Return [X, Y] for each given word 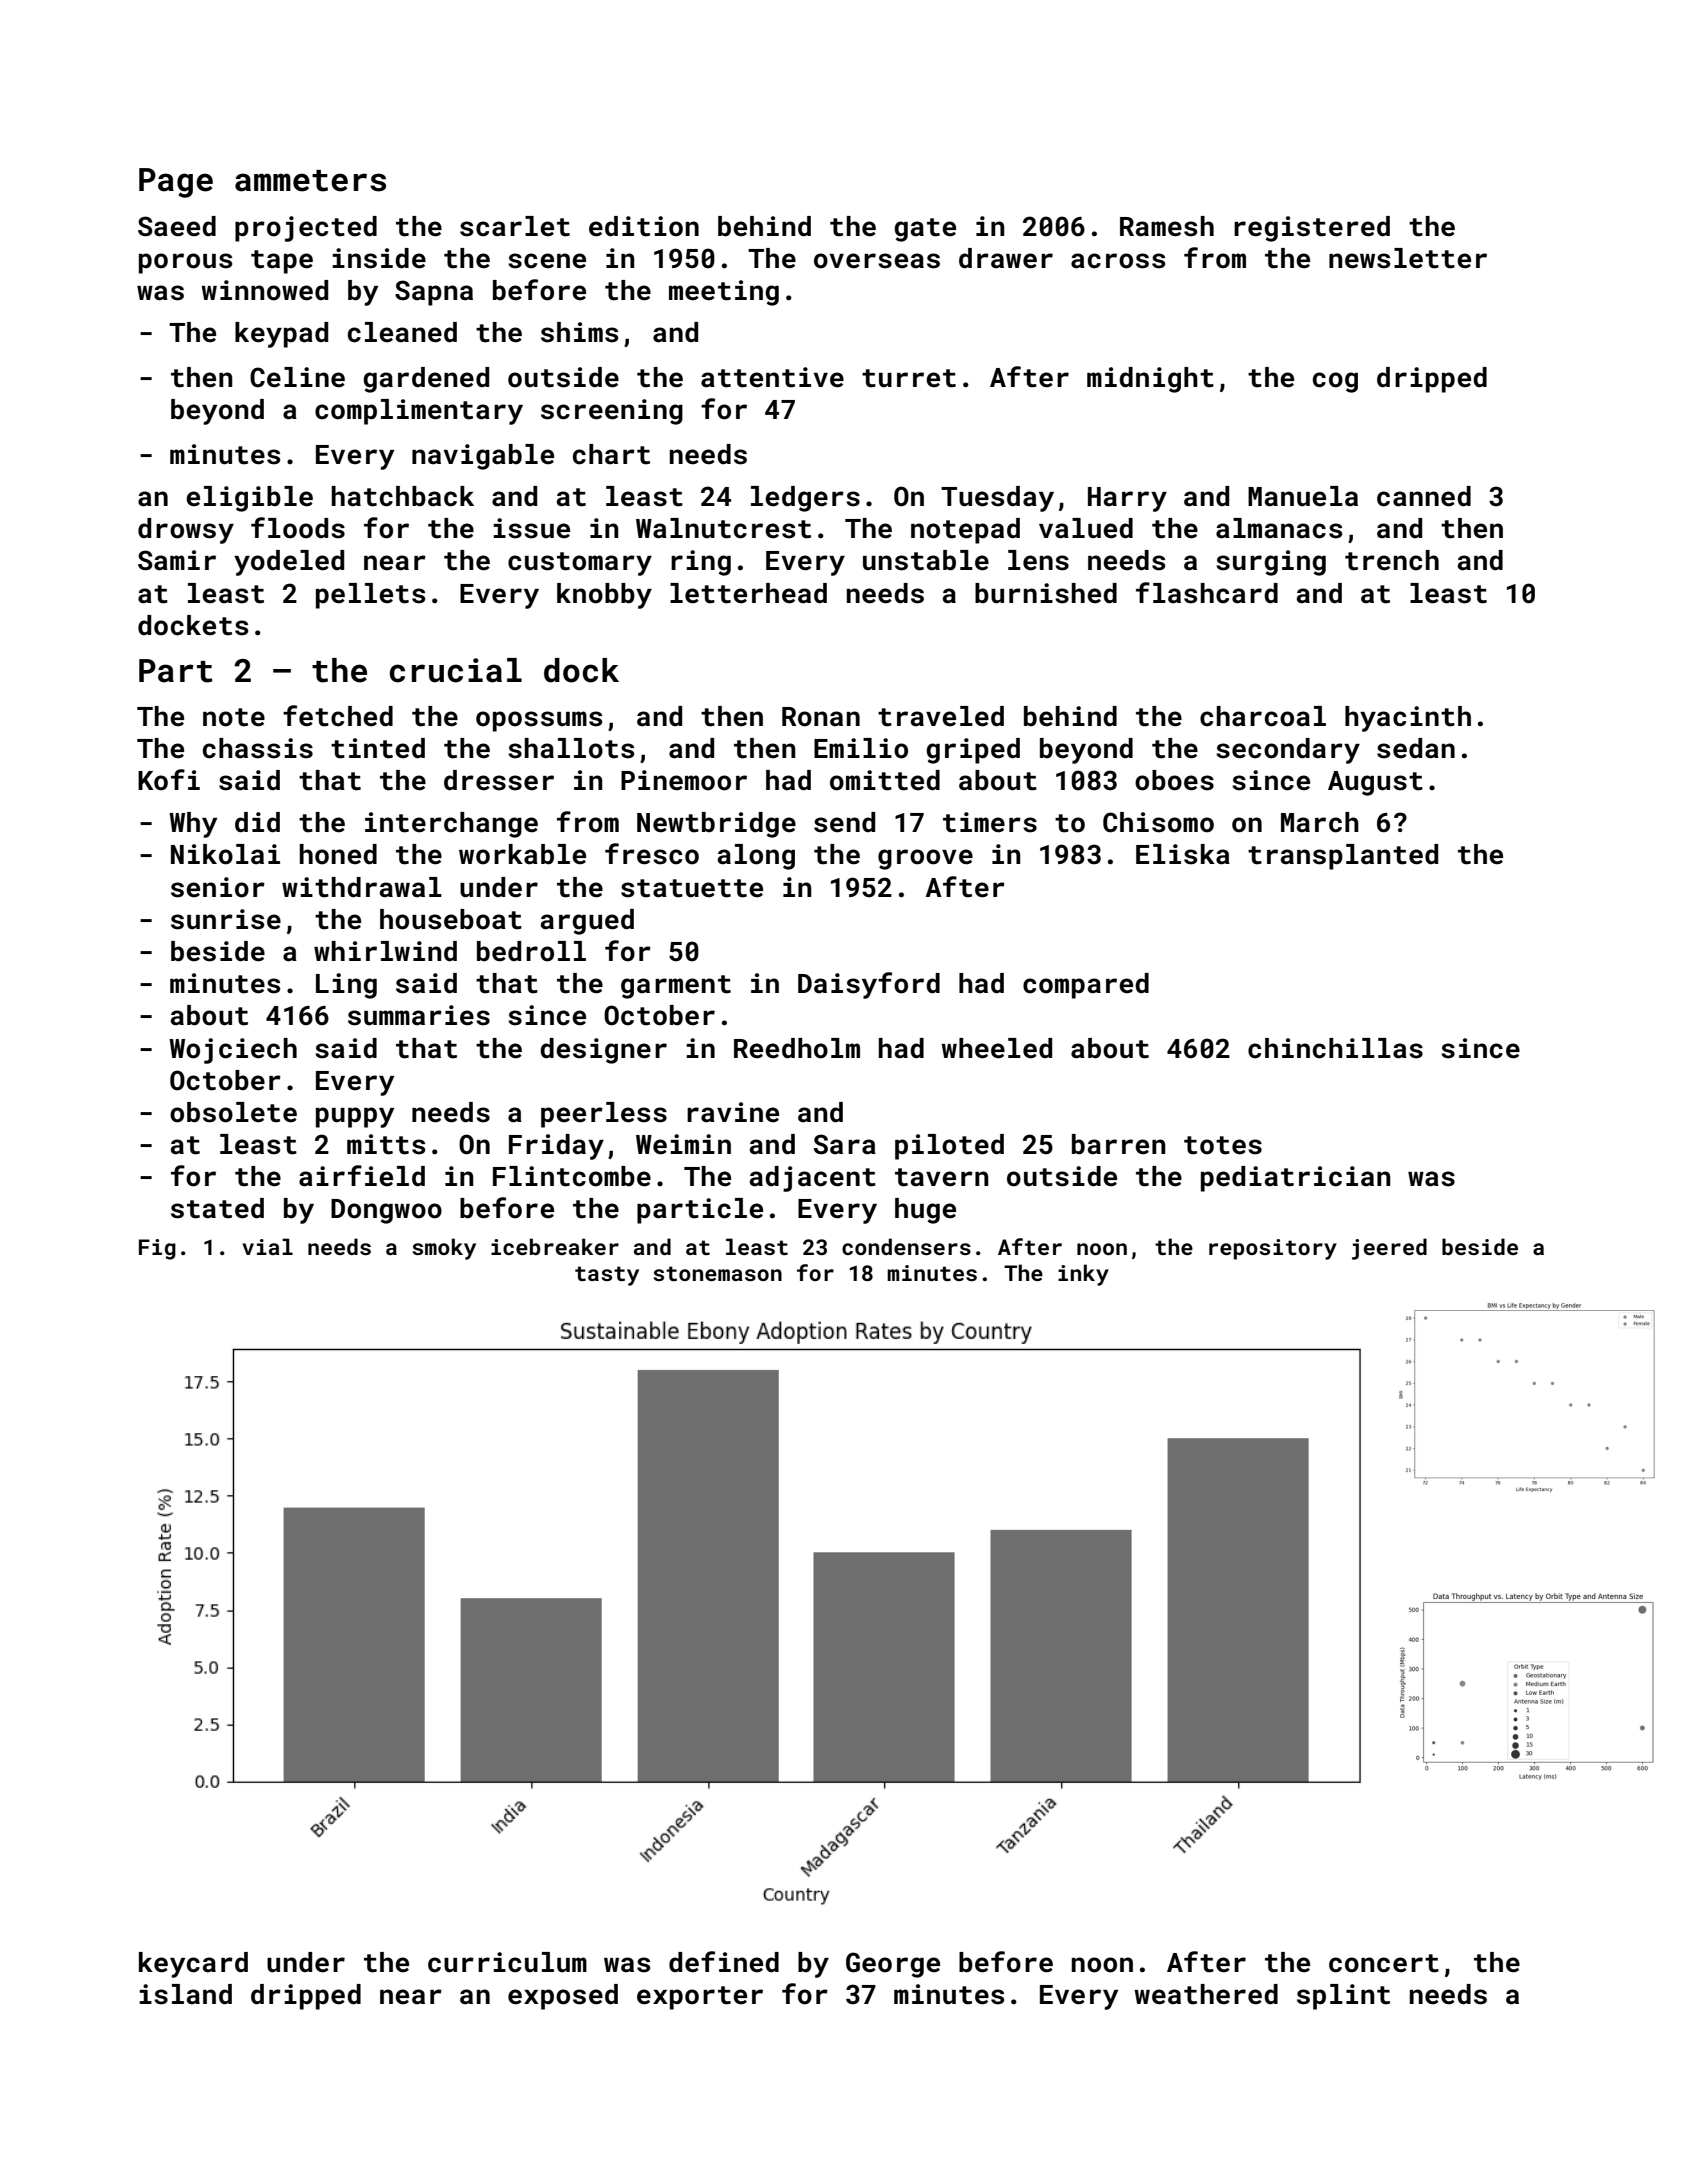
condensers [906, 1246]
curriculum [507, 1962]
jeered [1389, 1249]
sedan [1416, 748]
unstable [926, 560]
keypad [281, 335]
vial [267, 1246]
